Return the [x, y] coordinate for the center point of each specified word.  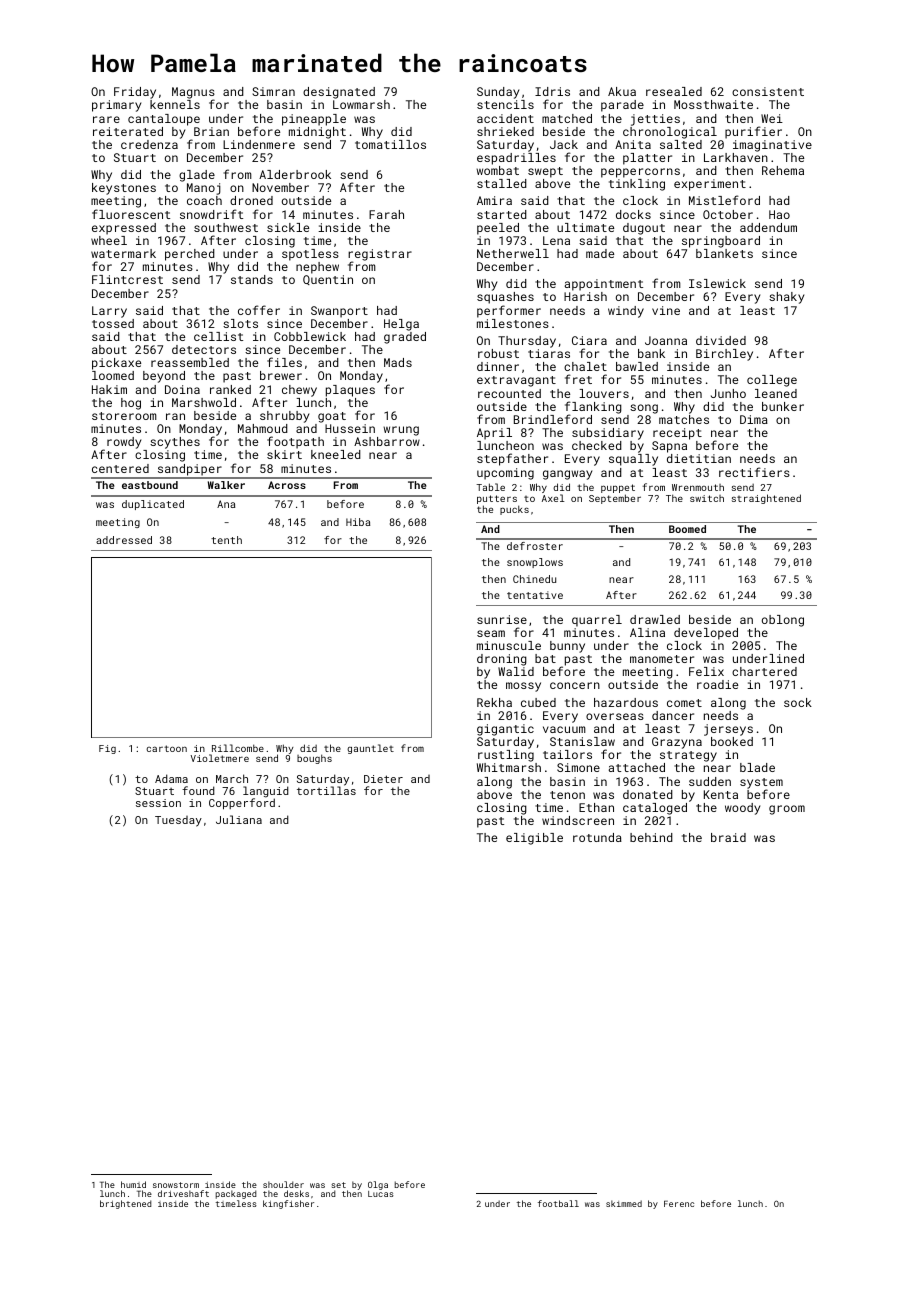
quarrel [597, 621]
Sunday [498, 93]
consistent [768, 91]
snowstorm [176, 1185]
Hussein [350, 428]
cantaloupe [164, 120]
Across [287, 485]
